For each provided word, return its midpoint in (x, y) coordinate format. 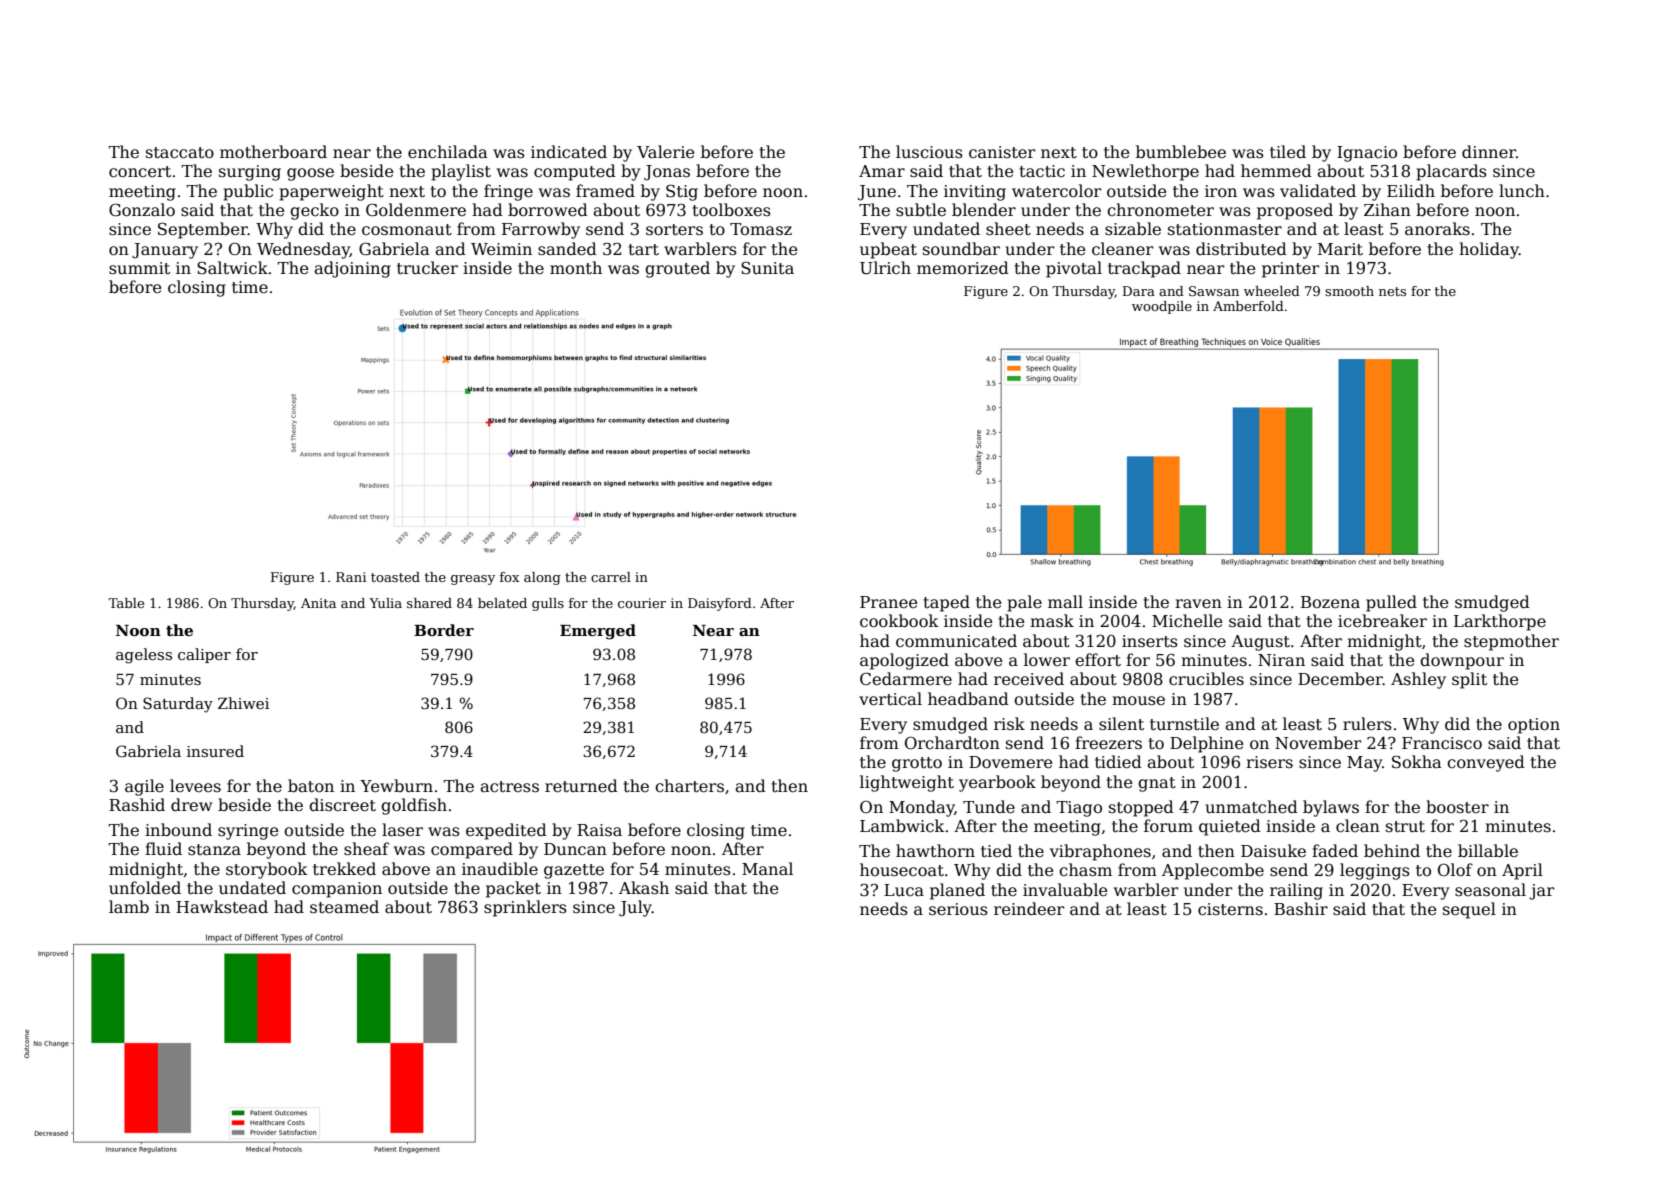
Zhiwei (243, 703)
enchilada (448, 152)
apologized (904, 661)
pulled (1391, 603)
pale (1024, 603)
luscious (929, 152)
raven (1198, 604)
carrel (611, 577)
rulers (1367, 724)
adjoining (352, 269)
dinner (1489, 152)
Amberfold (1248, 306)
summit (139, 268)
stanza (214, 849)
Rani (351, 577)
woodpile (1162, 307)
